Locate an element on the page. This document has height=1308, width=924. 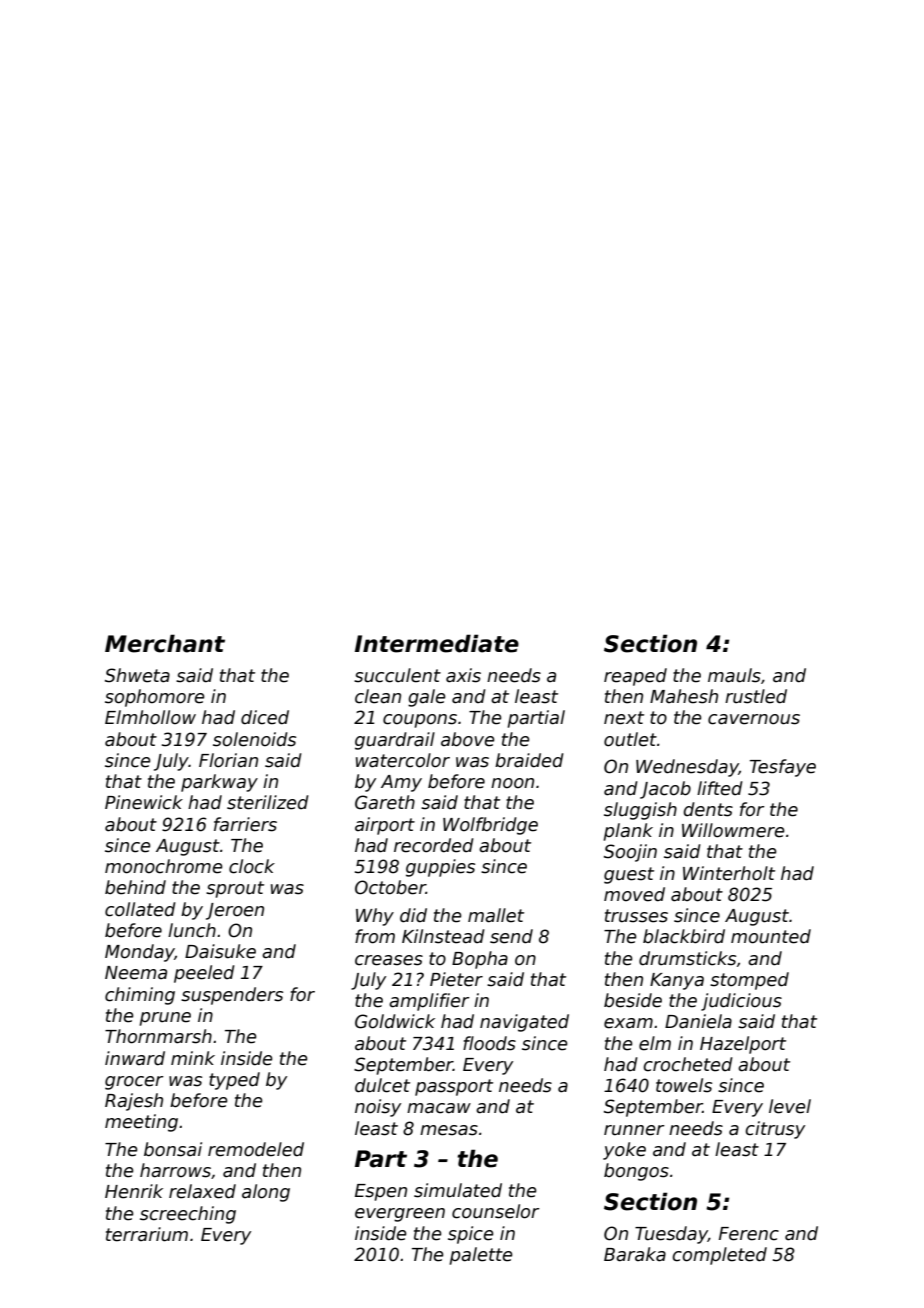
meeting is located at coordinates (141, 1123).
